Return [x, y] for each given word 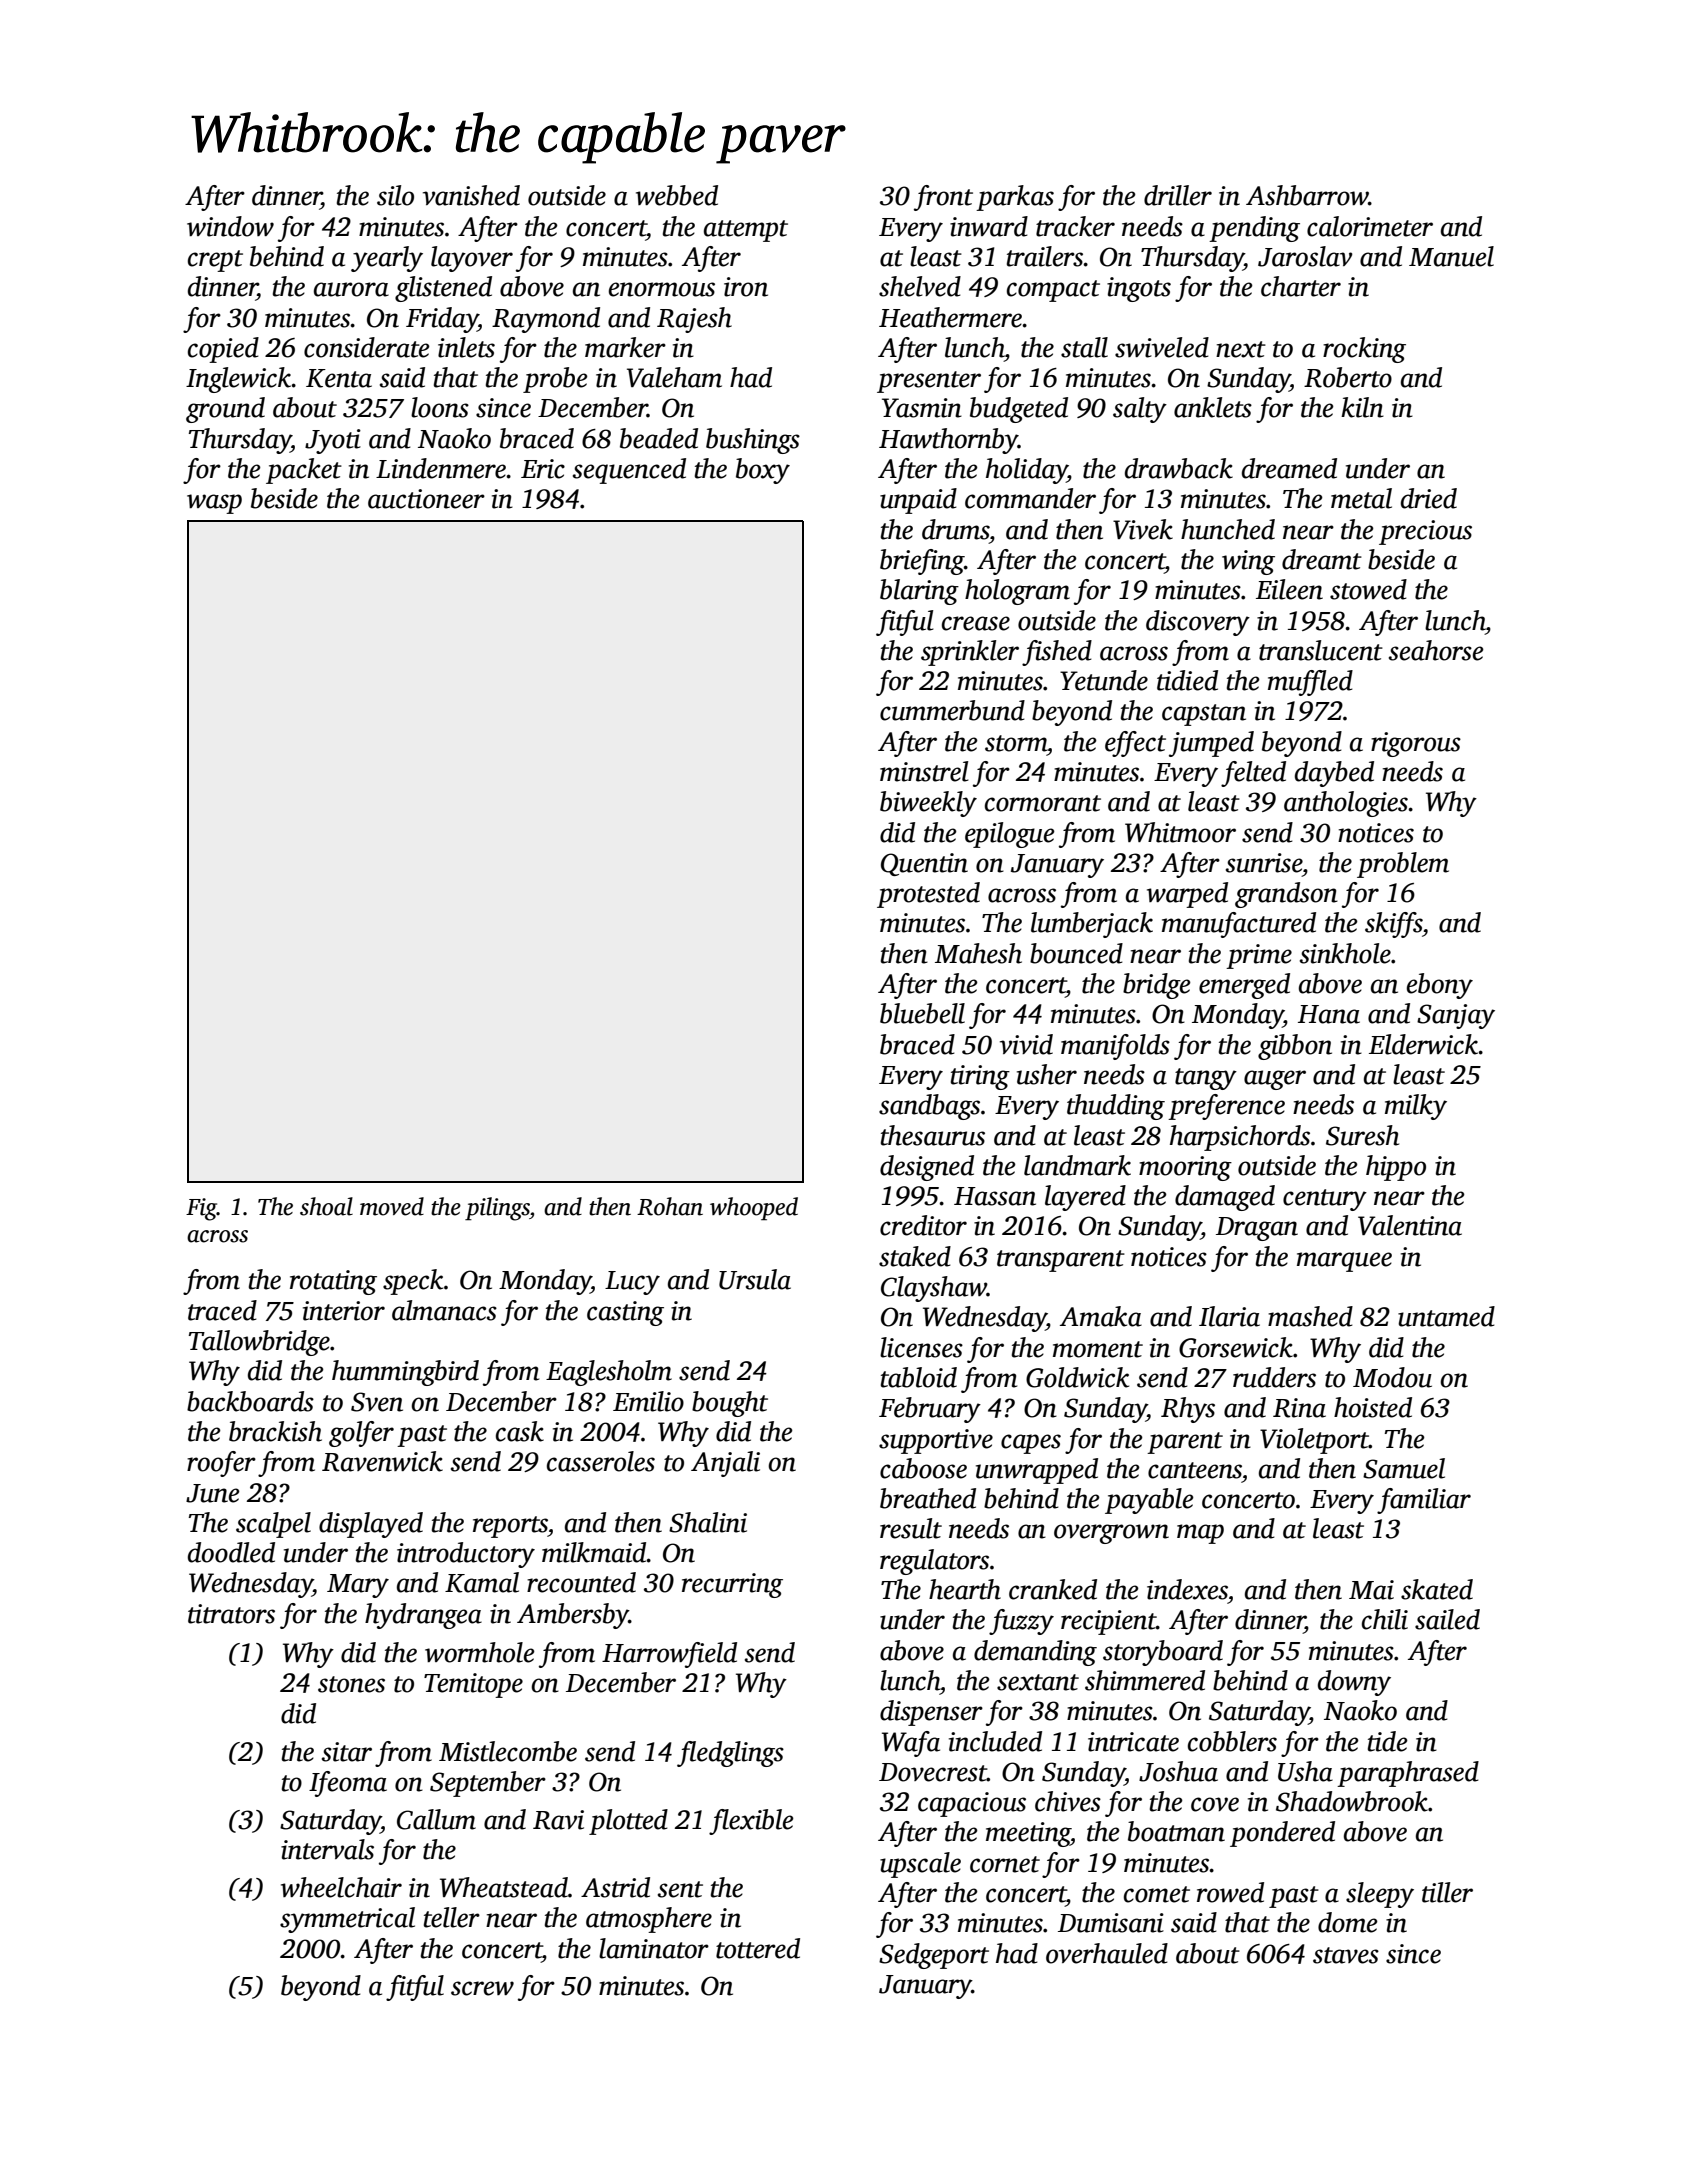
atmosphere [649, 1920]
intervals [327, 1849]
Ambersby [573, 1616]
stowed [1368, 589]
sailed [1447, 1619]
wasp [214, 504]
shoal [326, 1206]
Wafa [911, 1744]
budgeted [1019, 410]
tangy [1206, 1079]
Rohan [670, 1206]
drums [955, 529]
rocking [1364, 350]
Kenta [339, 378]
